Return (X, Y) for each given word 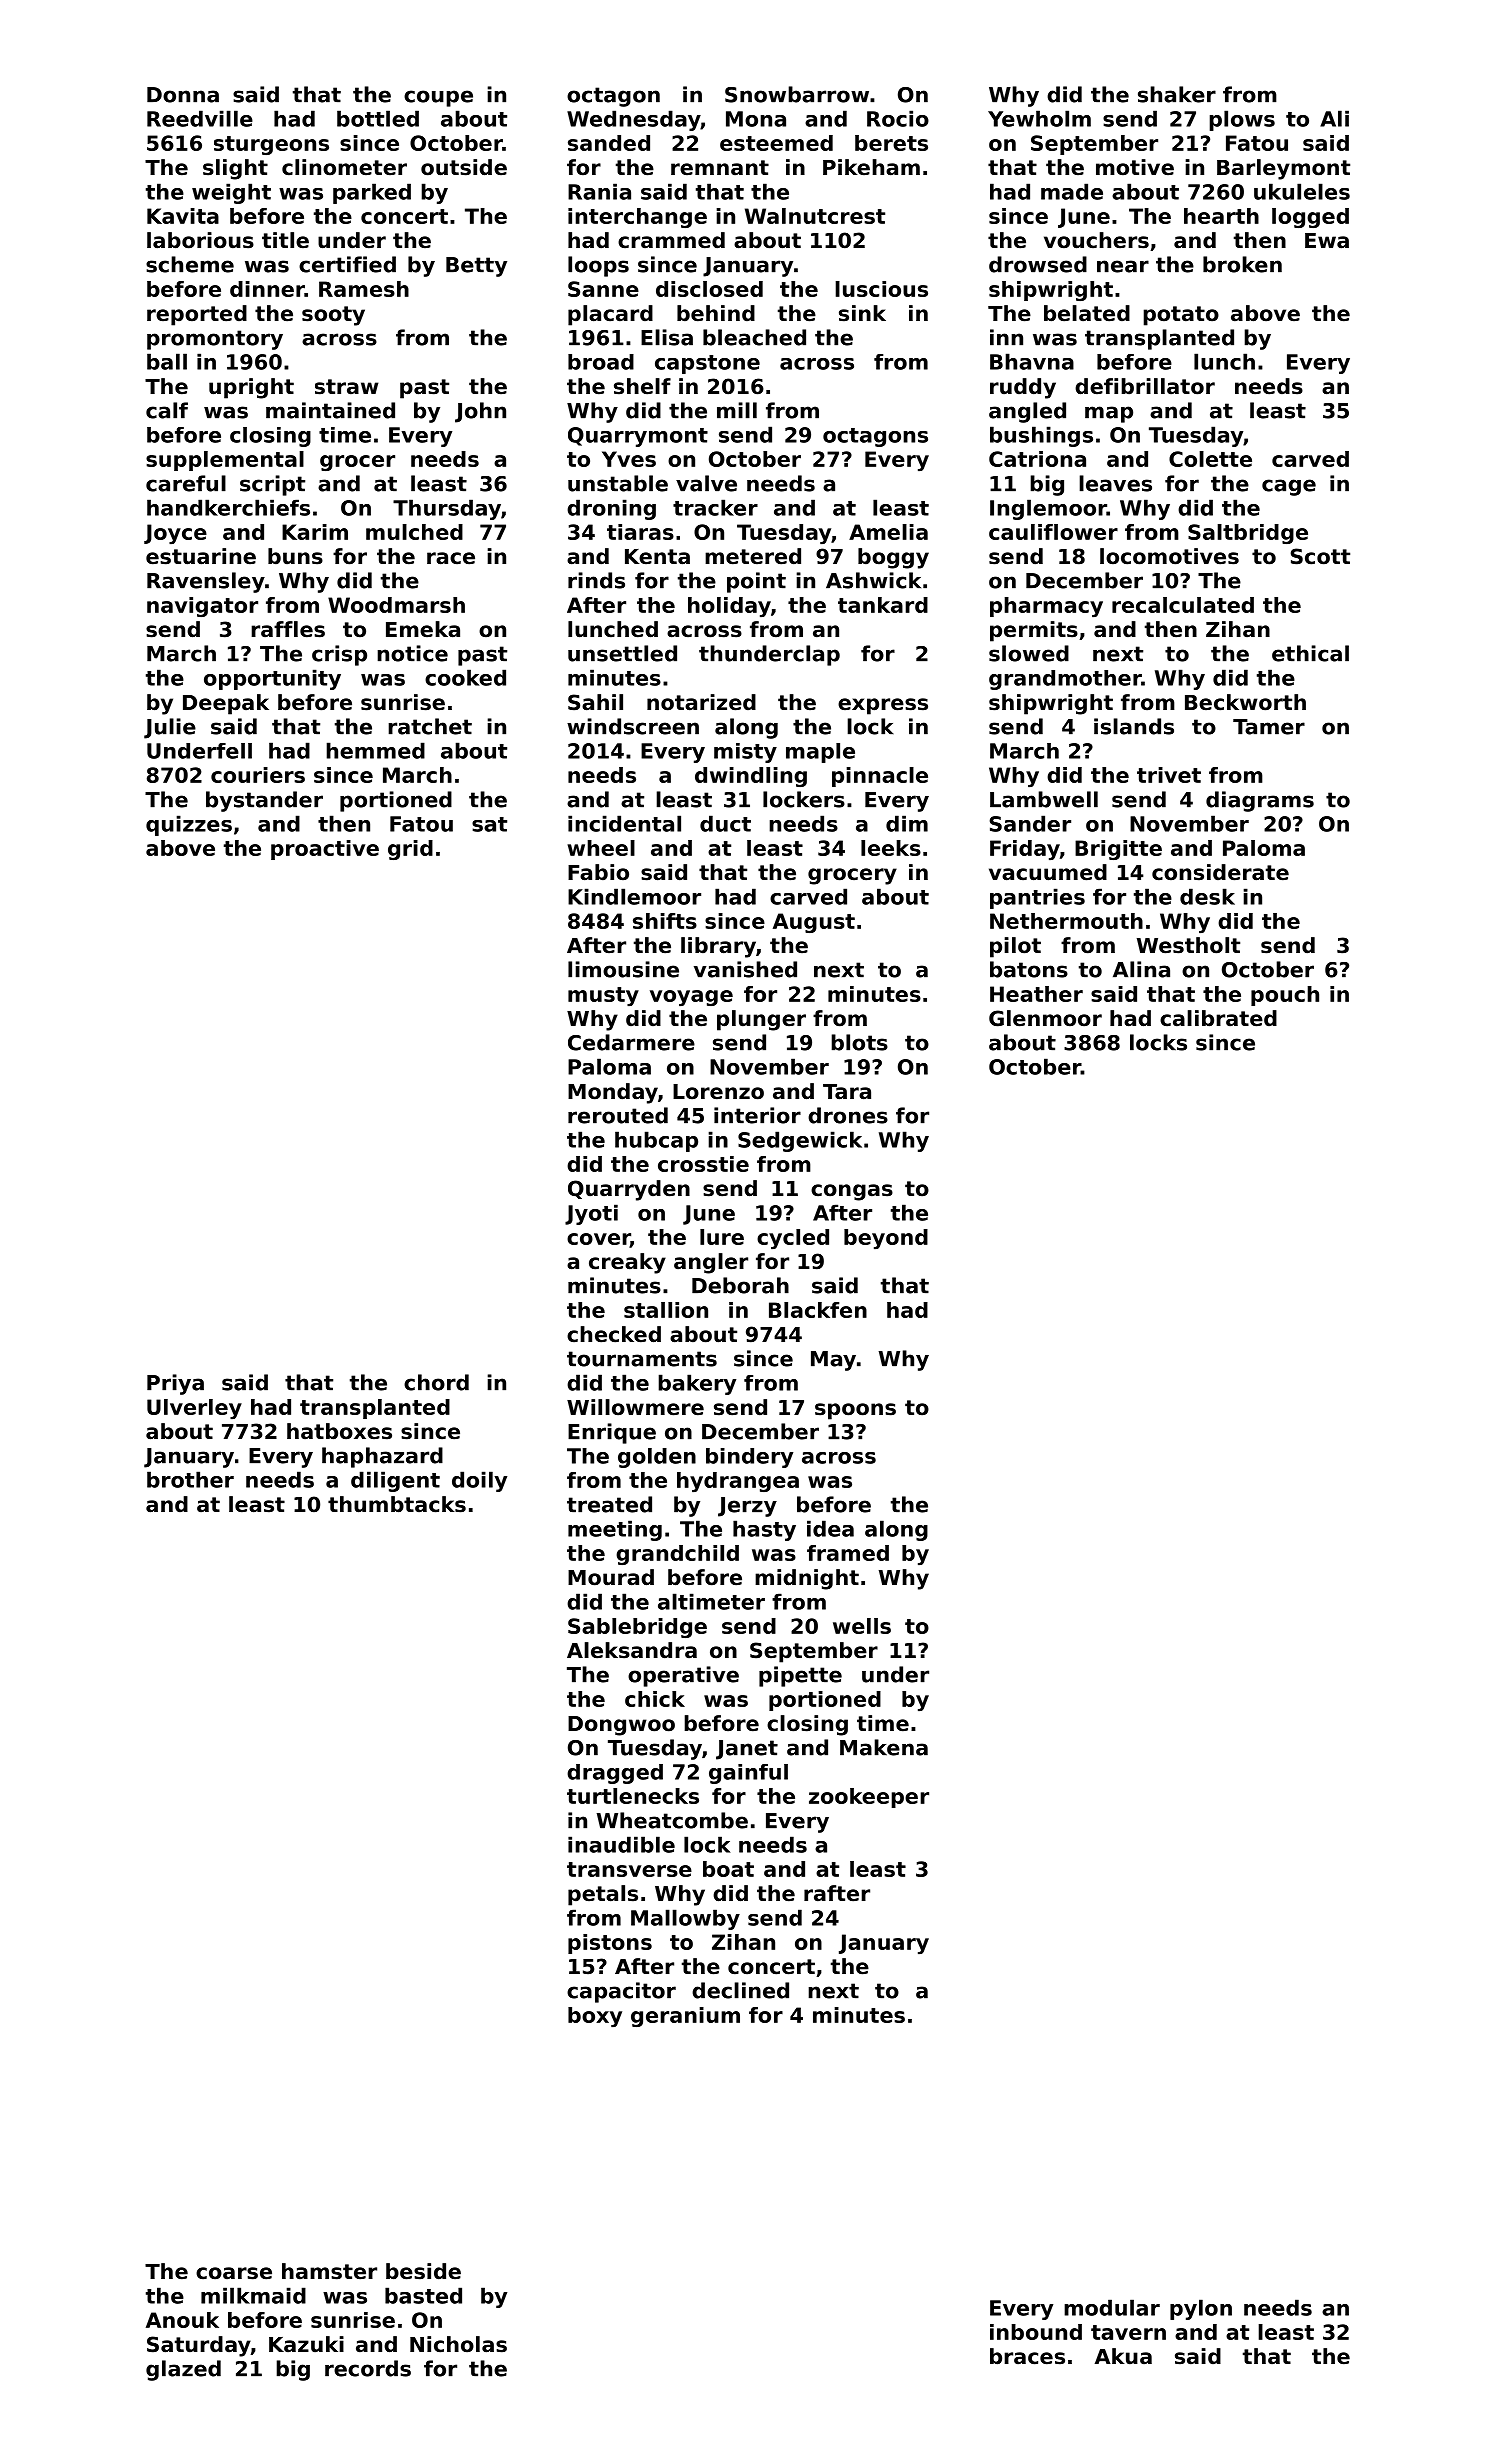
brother (190, 1479)
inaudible (621, 1844)
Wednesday (634, 120)
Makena (884, 1747)
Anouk (182, 2320)
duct (725, 823)
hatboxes (339, 1431)
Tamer (1269, 727)
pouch (1285, 996)
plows (1242, 120)
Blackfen (818, 1310)
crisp (339, 655)
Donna (183, 95)
